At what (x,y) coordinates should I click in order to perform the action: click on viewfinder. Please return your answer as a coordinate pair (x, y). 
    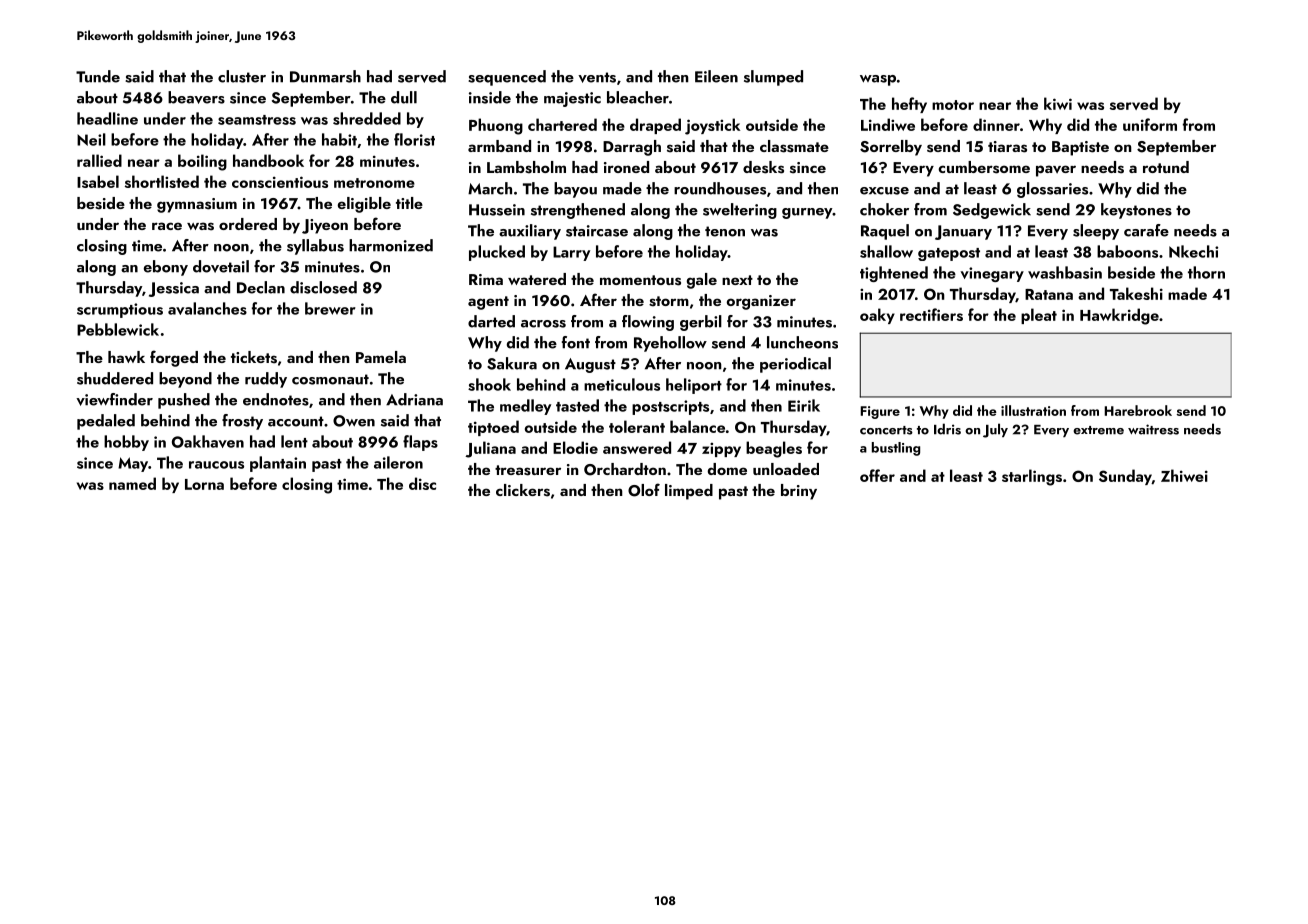
    Looking at the image, I should click on (114, 399).
